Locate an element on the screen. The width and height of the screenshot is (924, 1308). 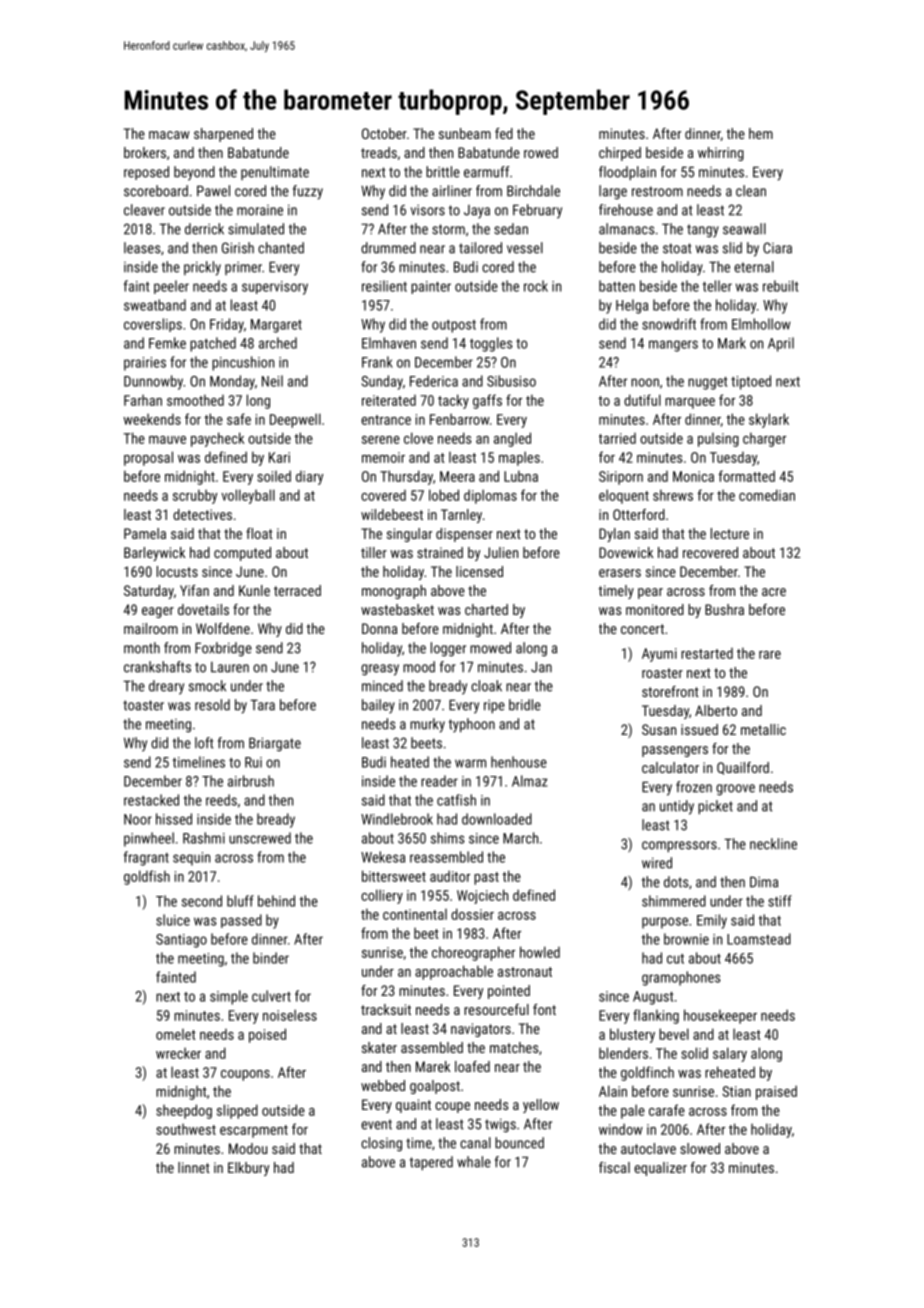
twigs is located at coordinates (500, 1125).
